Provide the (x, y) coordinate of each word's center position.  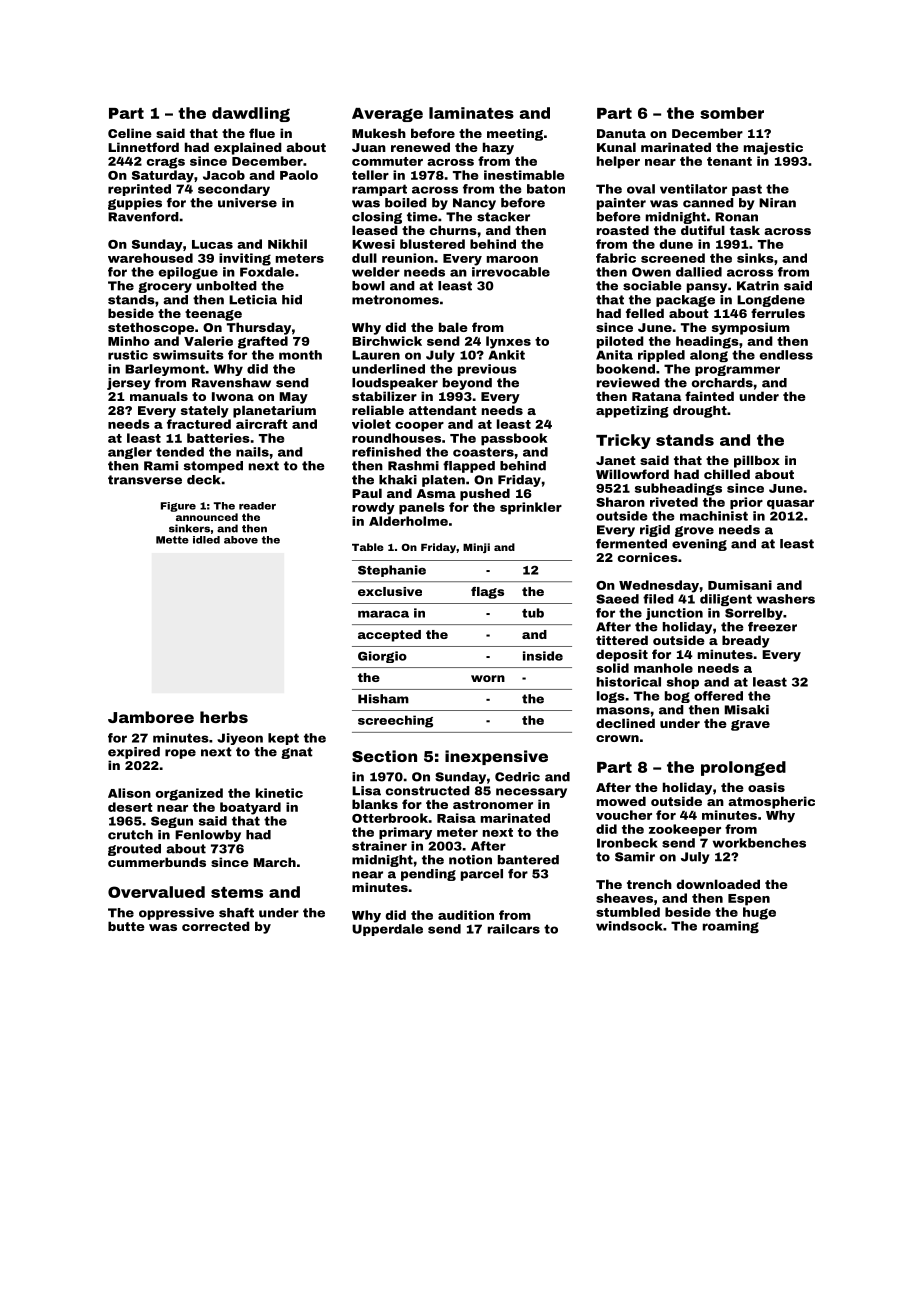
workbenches (759, 843)
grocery (165, 287)
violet (371, 424)
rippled (661, 356)
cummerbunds (157, 862)
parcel (482, 875)
